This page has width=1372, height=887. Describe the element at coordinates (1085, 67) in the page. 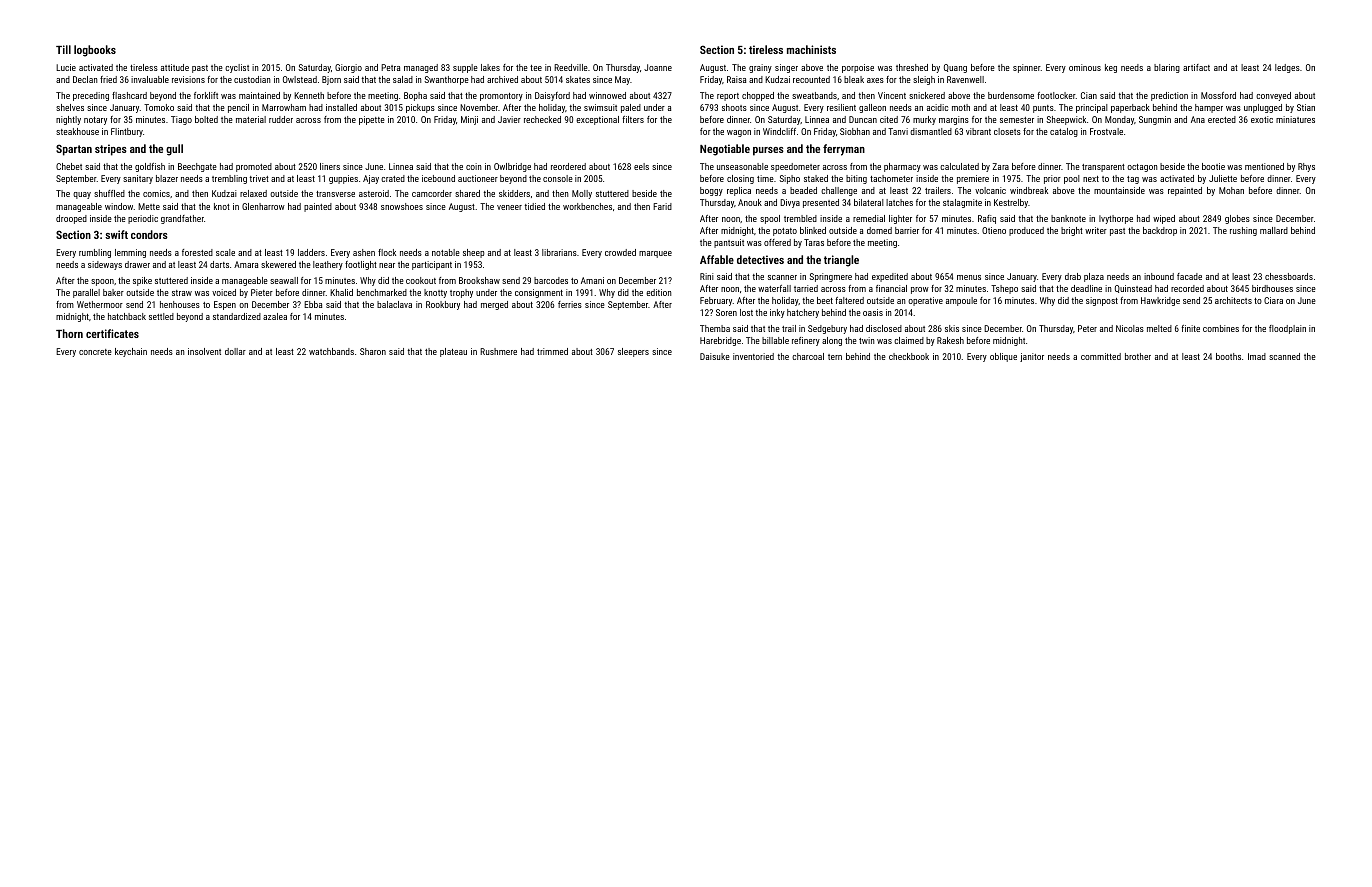

I see `ominous` at that location.
